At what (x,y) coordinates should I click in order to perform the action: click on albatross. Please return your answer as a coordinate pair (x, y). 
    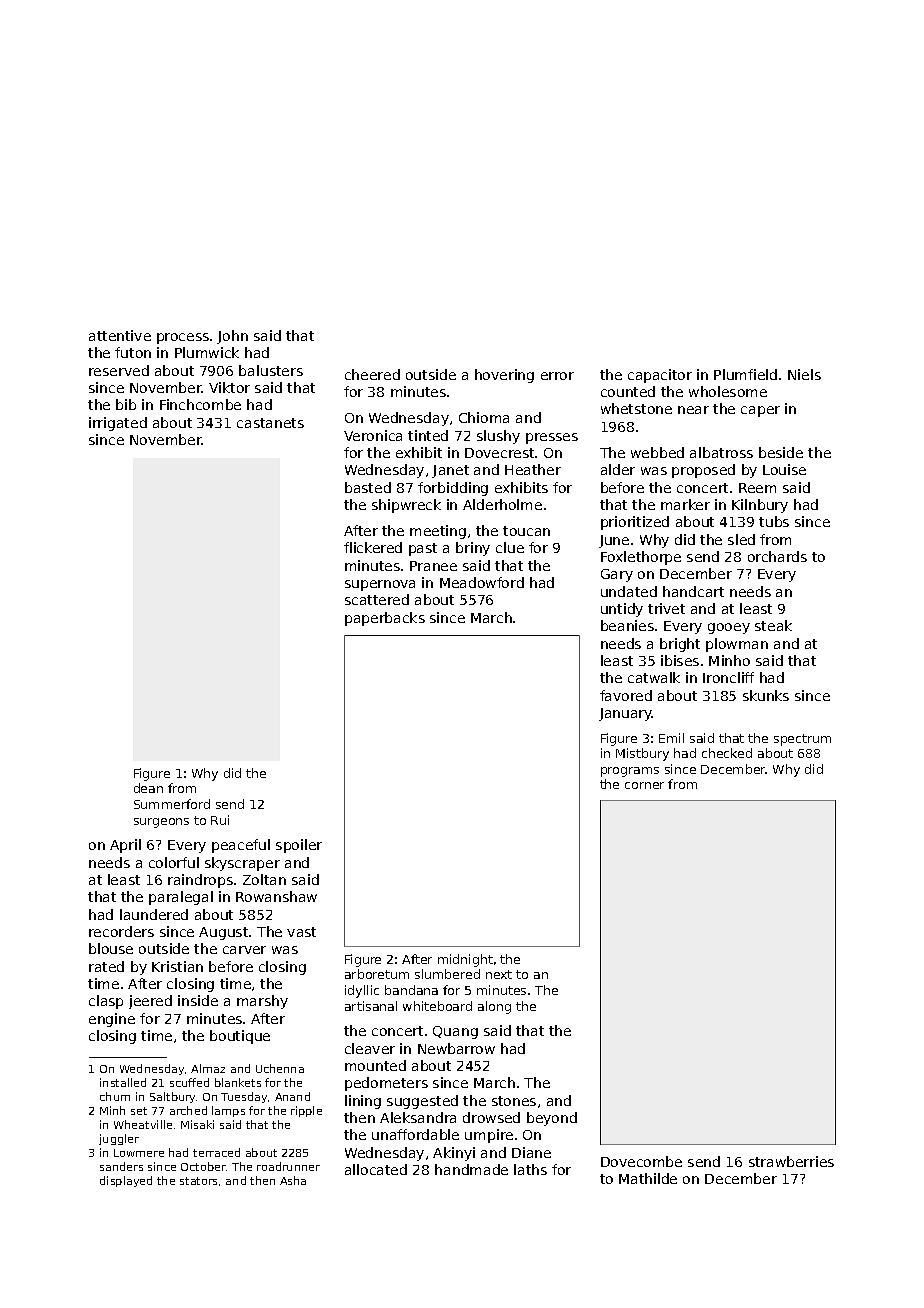
    Looking at the image, I should click on (721, 452).
